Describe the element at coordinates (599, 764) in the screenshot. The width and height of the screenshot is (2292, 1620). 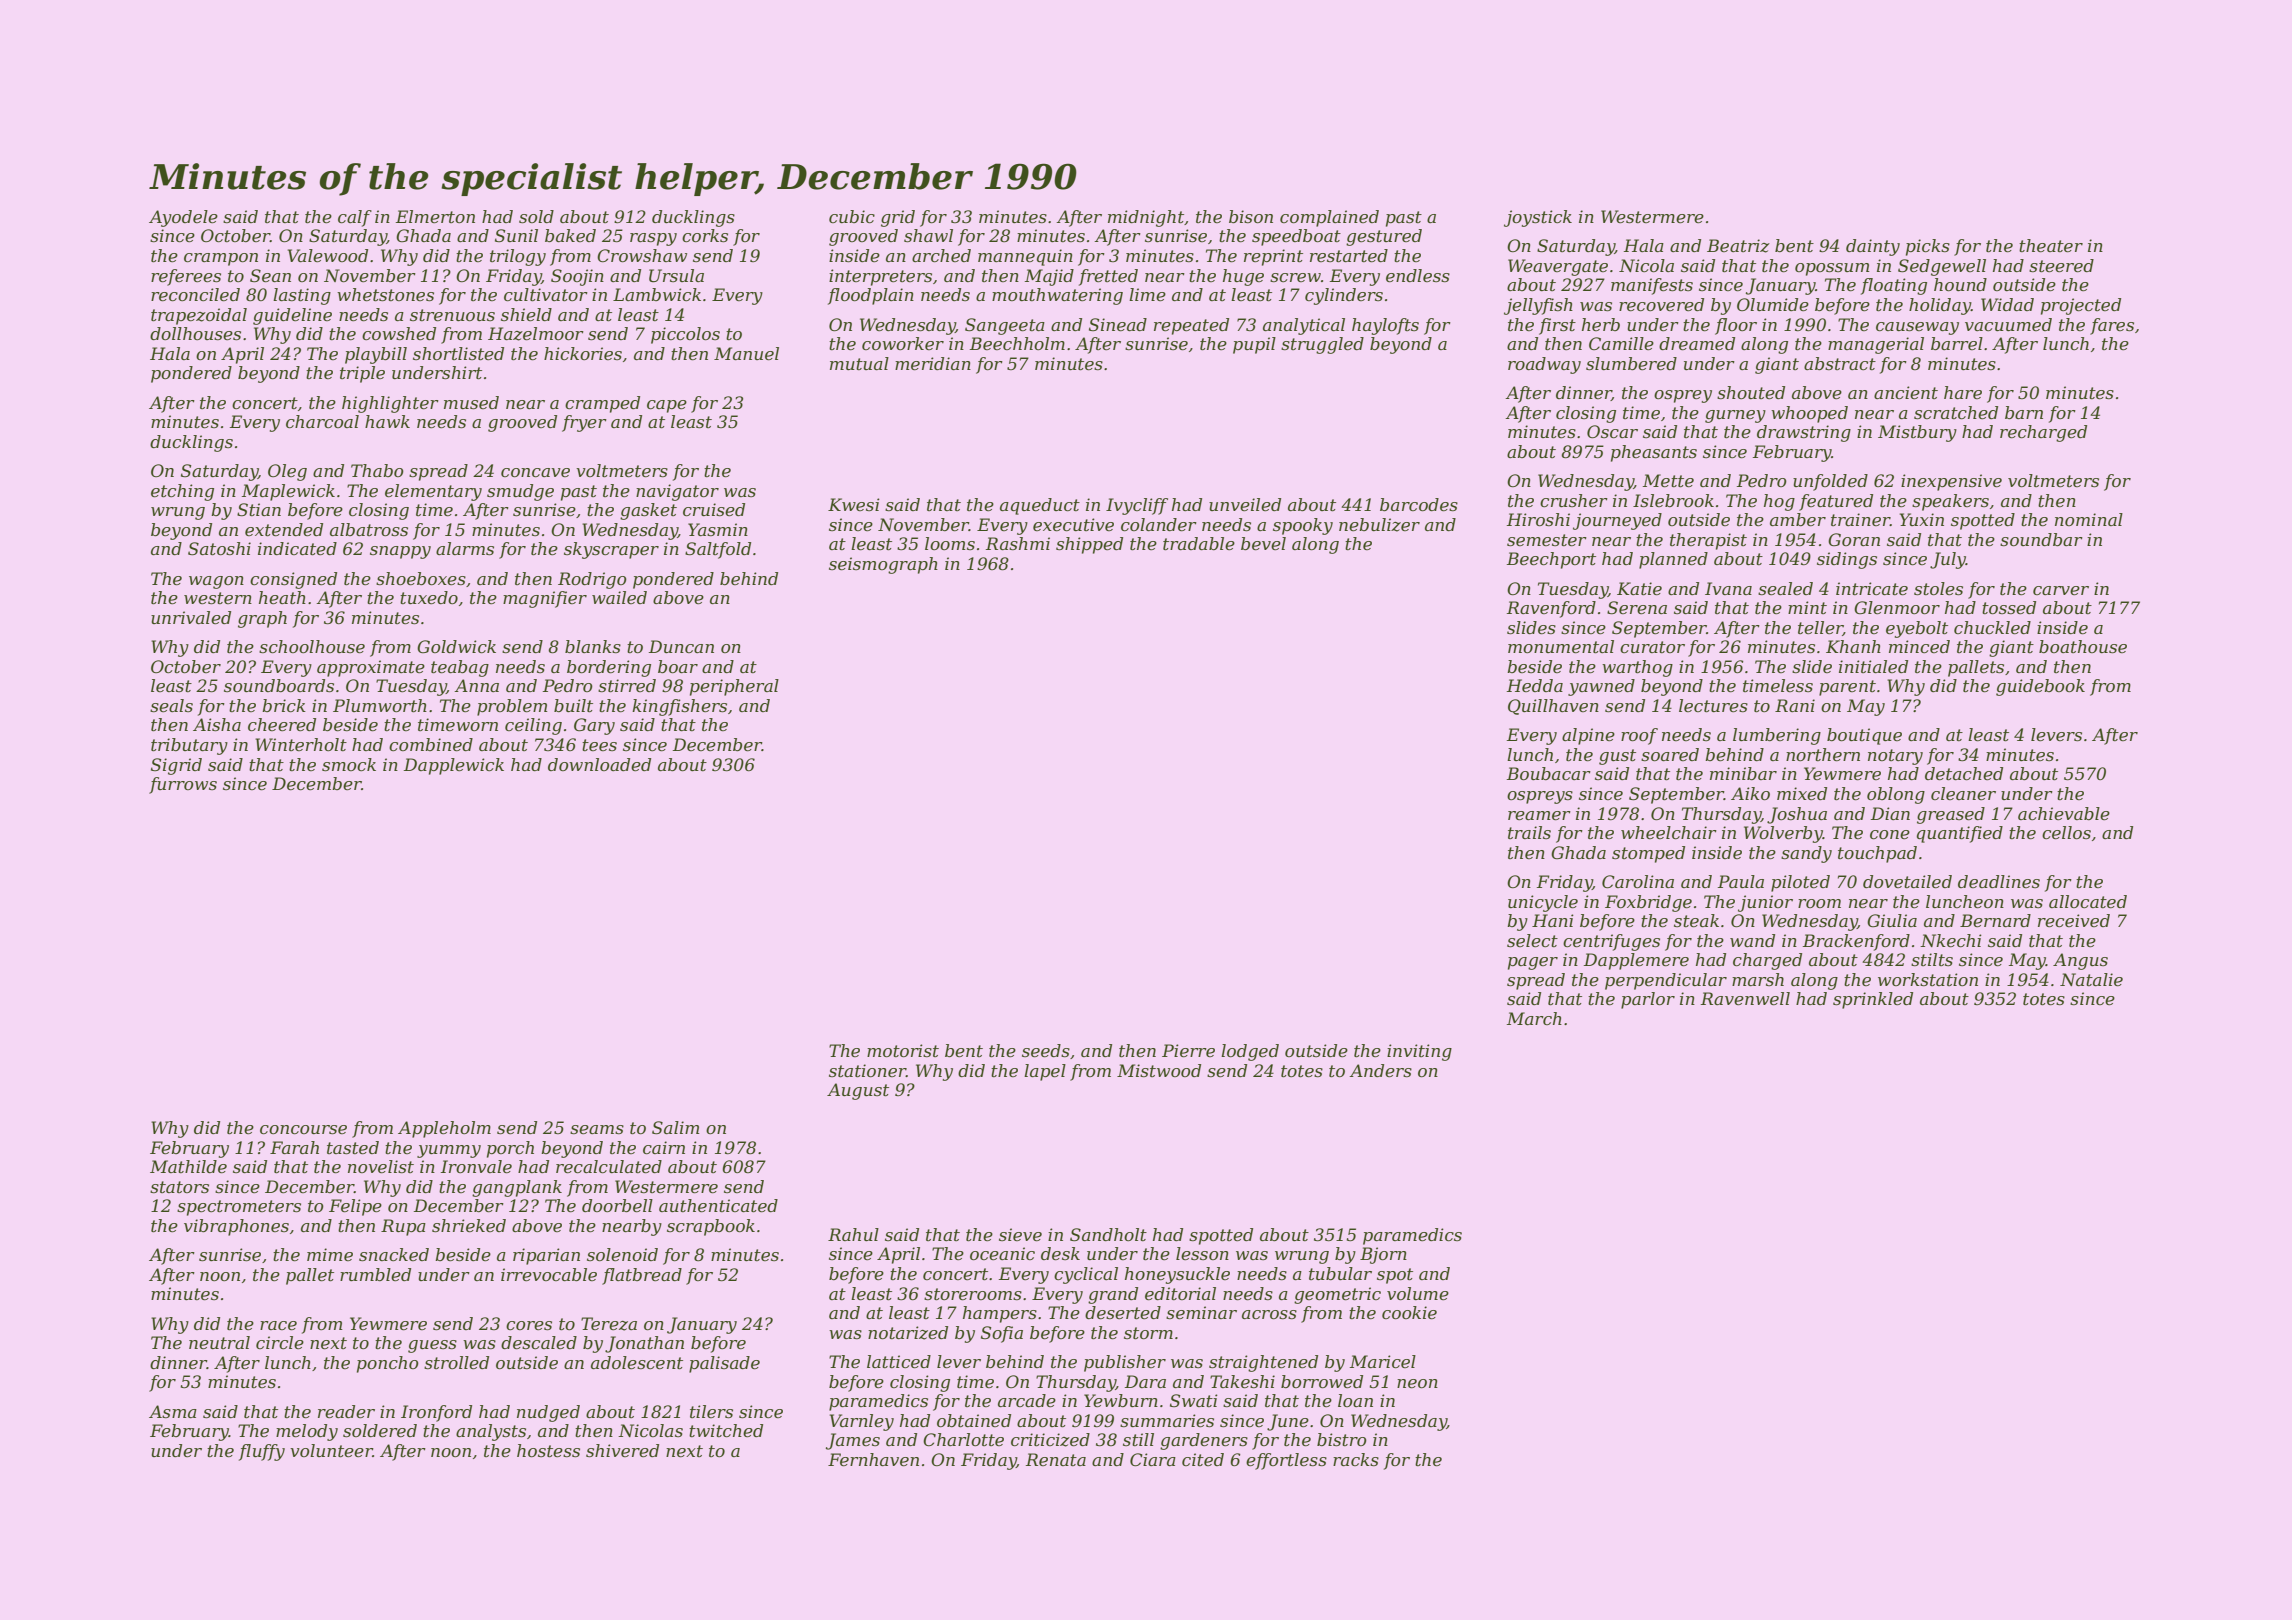
I see `downloaded` at that location.
